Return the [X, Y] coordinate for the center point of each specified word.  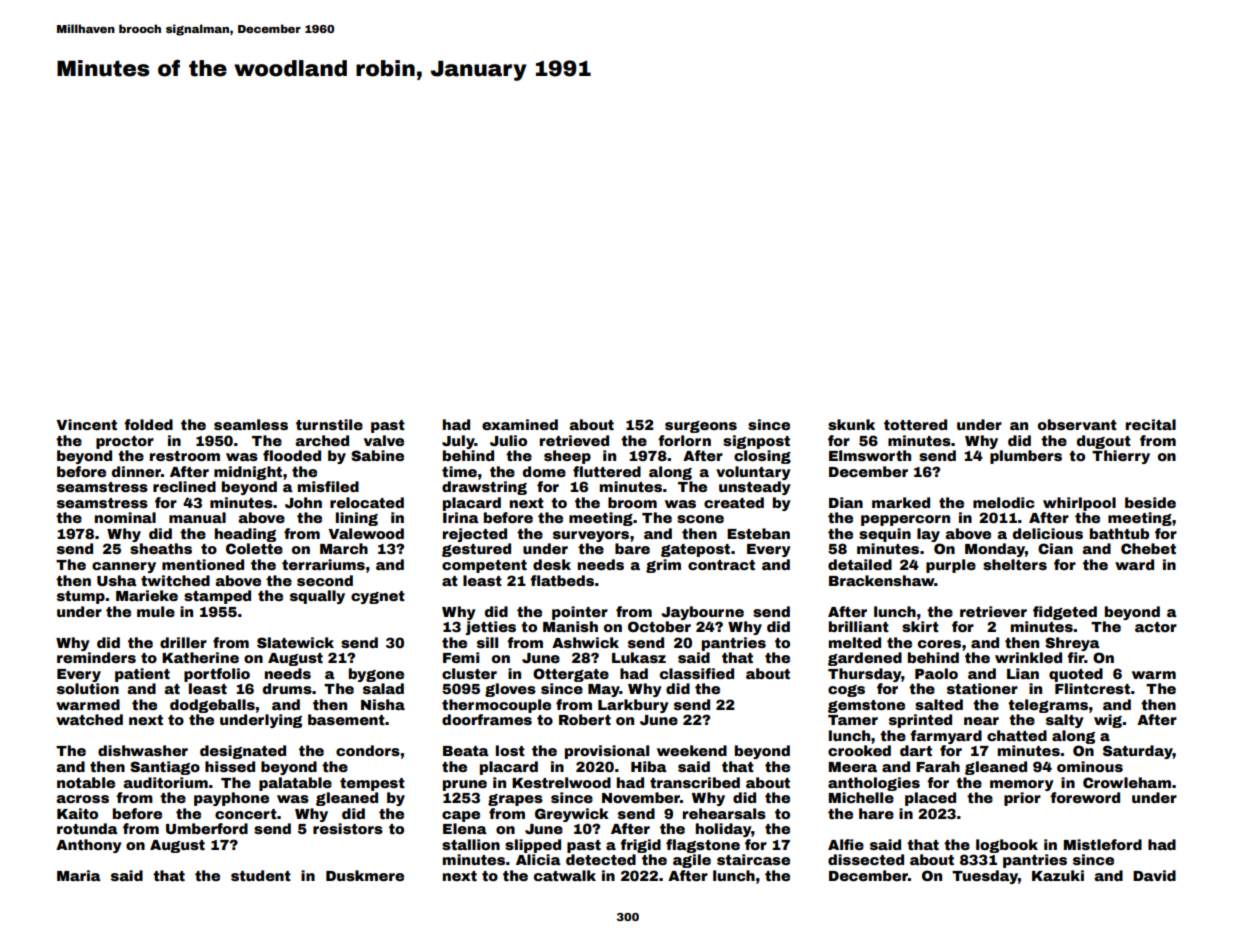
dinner [136, 471]
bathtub [1119, 533]
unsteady [755, 488]
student [261, 875]
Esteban [758, 533]
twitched [175, 580]
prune [465, 785]
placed [930, 799]
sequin [885, 535]
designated [243, 752]
